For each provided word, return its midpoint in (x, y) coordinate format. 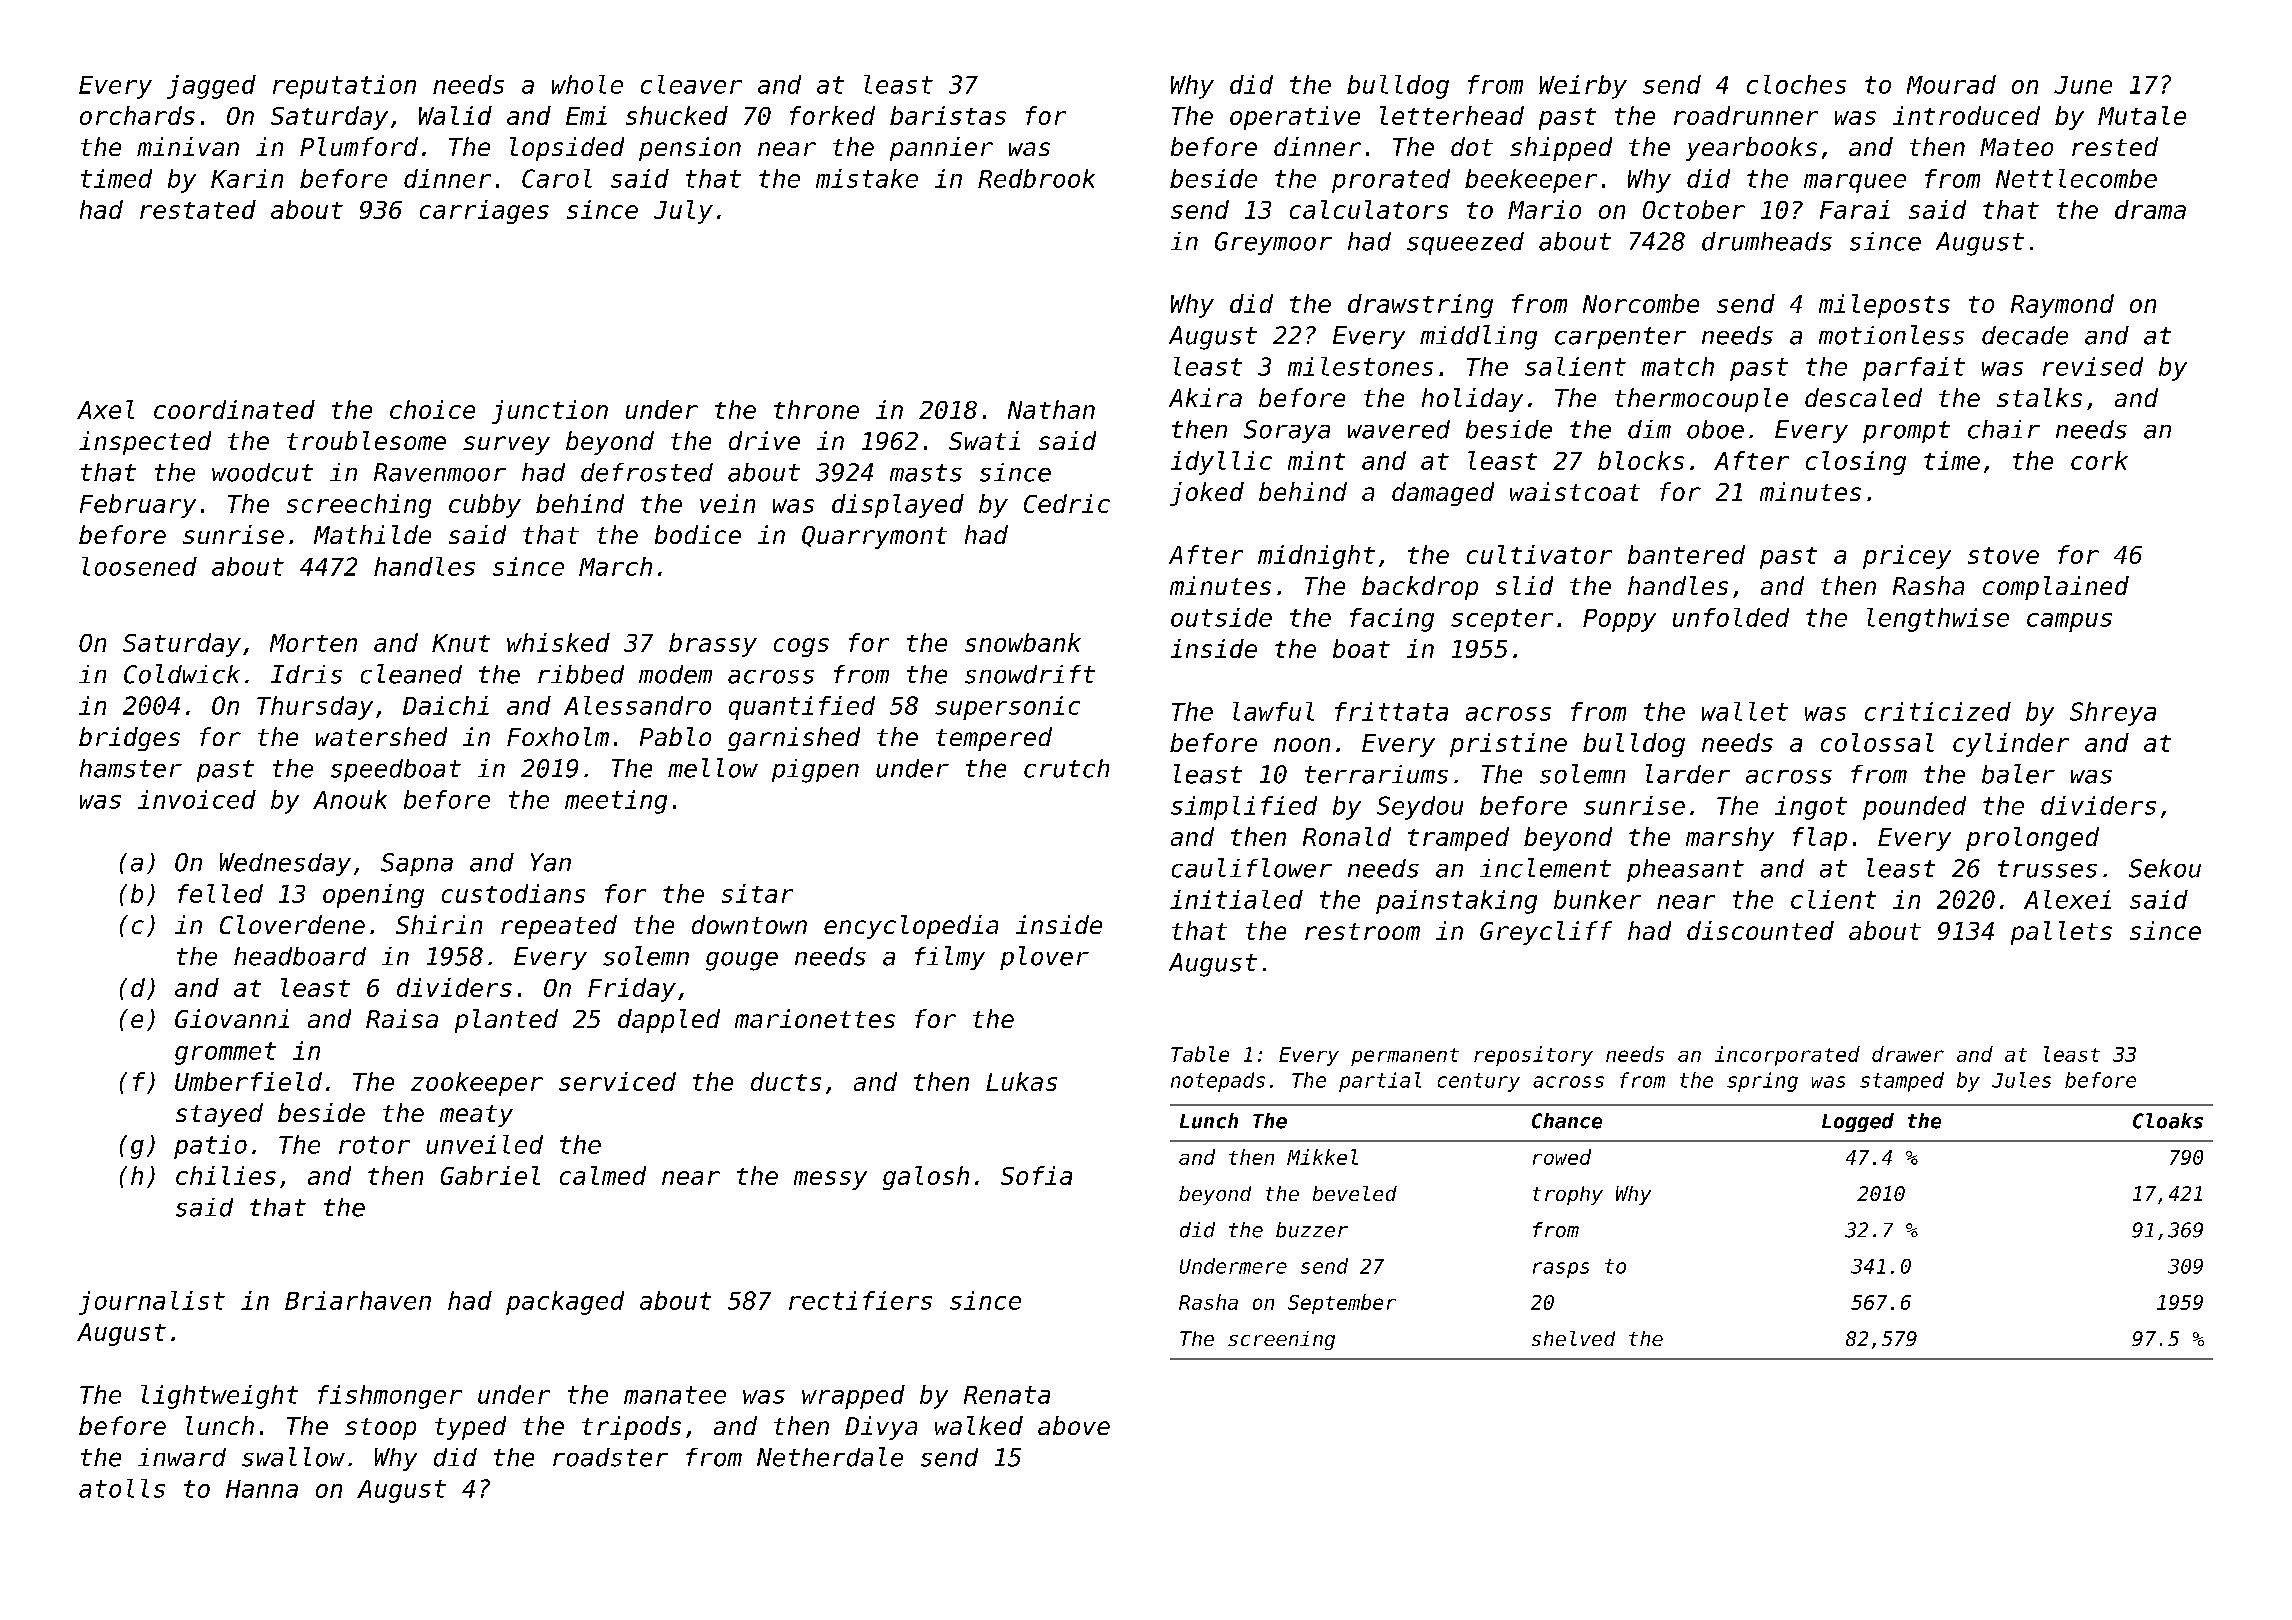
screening (1281, 1340)
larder (1688, 774)
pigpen (815, 771)
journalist (152, 1303)
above (1074, 1425)
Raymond (2062, 306)
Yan (551, 862)
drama (2150, 209)
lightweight (219, 1397)
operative (1295, 118)
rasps (1561, 1270)
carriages (484, 212)
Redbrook (1036, 178)
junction (550, 412)
